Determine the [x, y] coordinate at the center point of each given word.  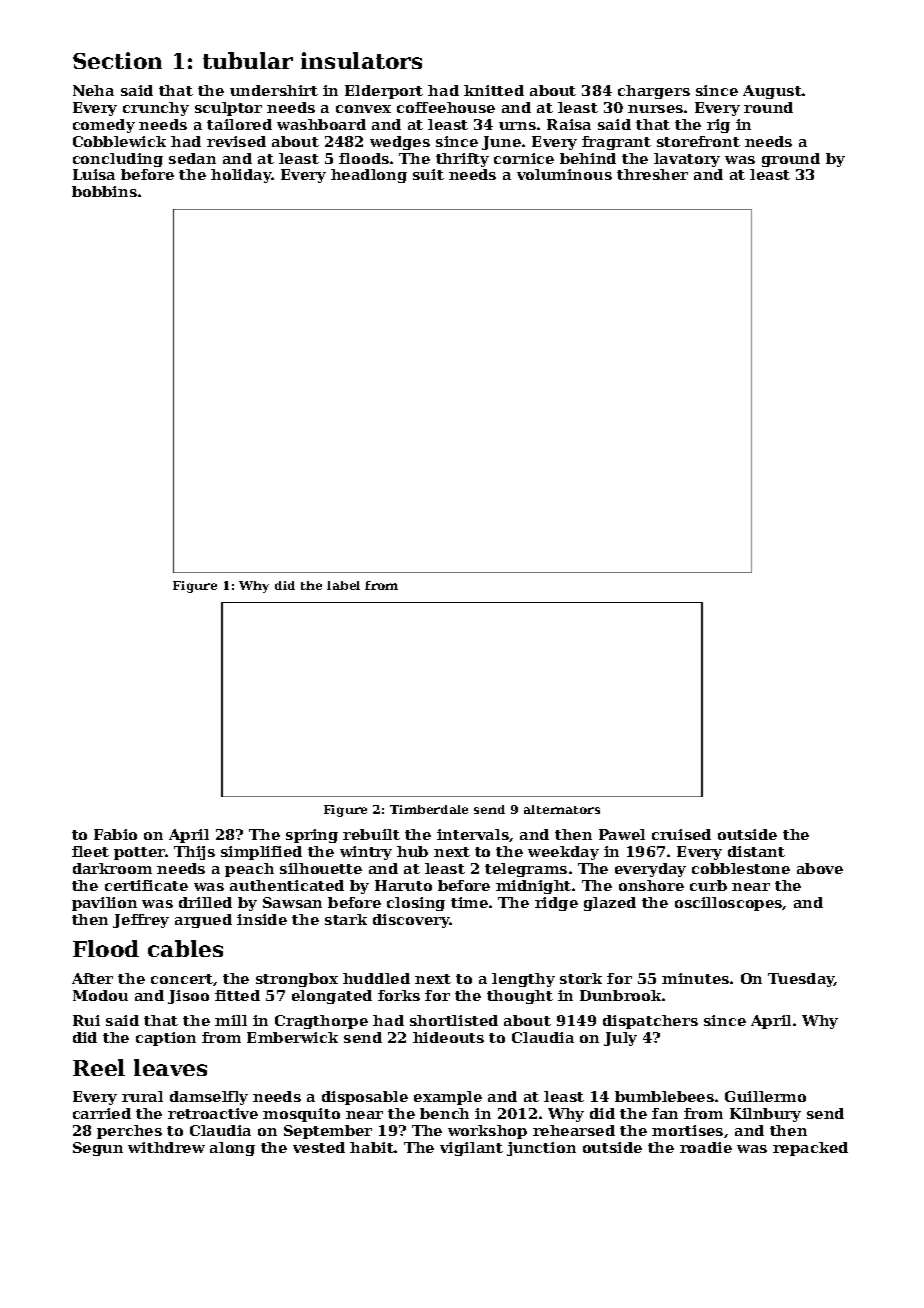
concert [182, 979]
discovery [411, 921]
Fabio [115, 834]
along [232, 1149]
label [343, 585]
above [820, 868]
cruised [681, 834]
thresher [652, 174]
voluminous [564, 174]
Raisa [569, 124]
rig [718, 126]
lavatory [687, 160]
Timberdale [429, 809]
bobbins [104, 191]
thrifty [462, 160]
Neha [93, 90]
